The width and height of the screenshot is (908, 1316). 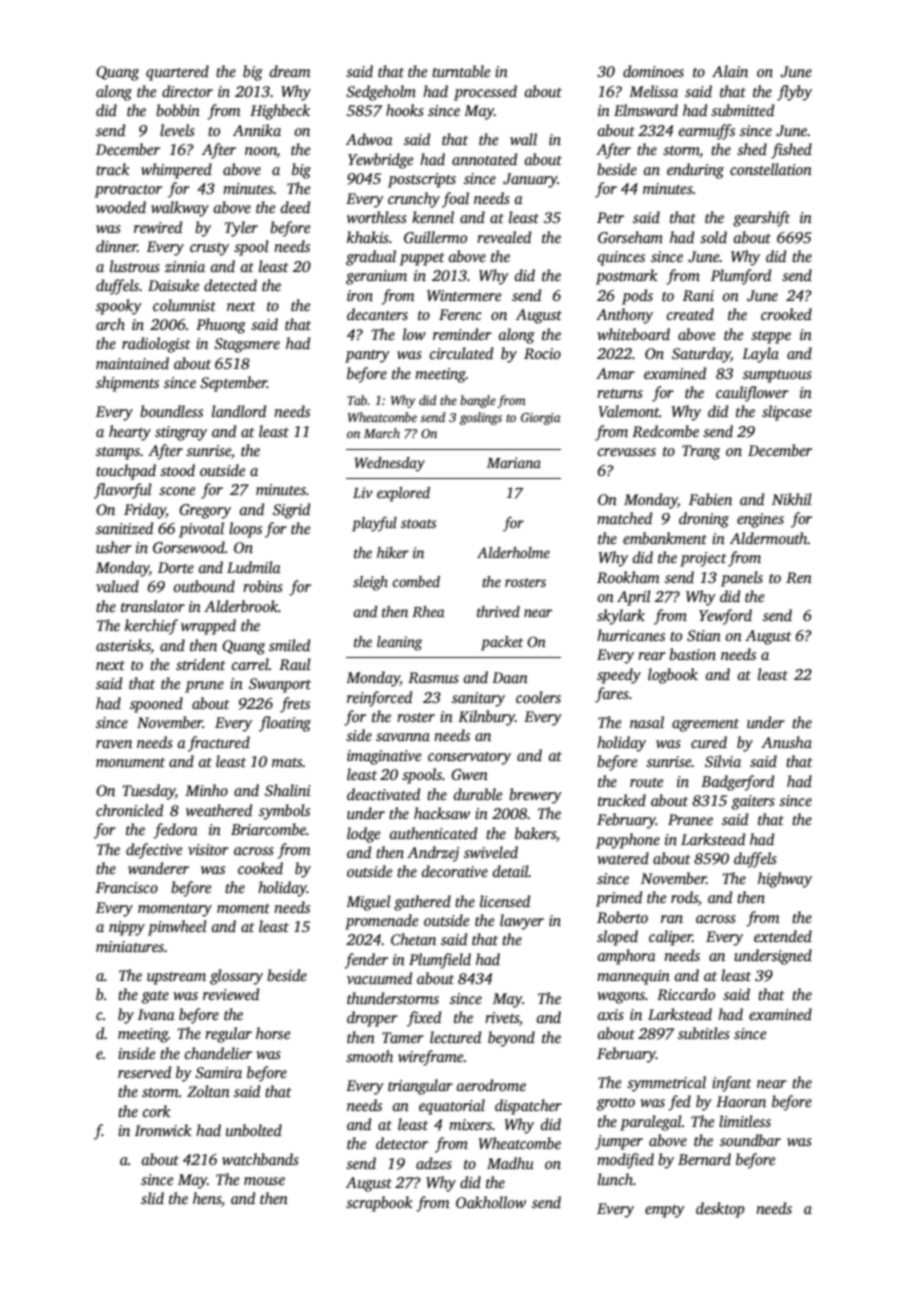 I want to click on crooked, so click(x=786, y=314).
